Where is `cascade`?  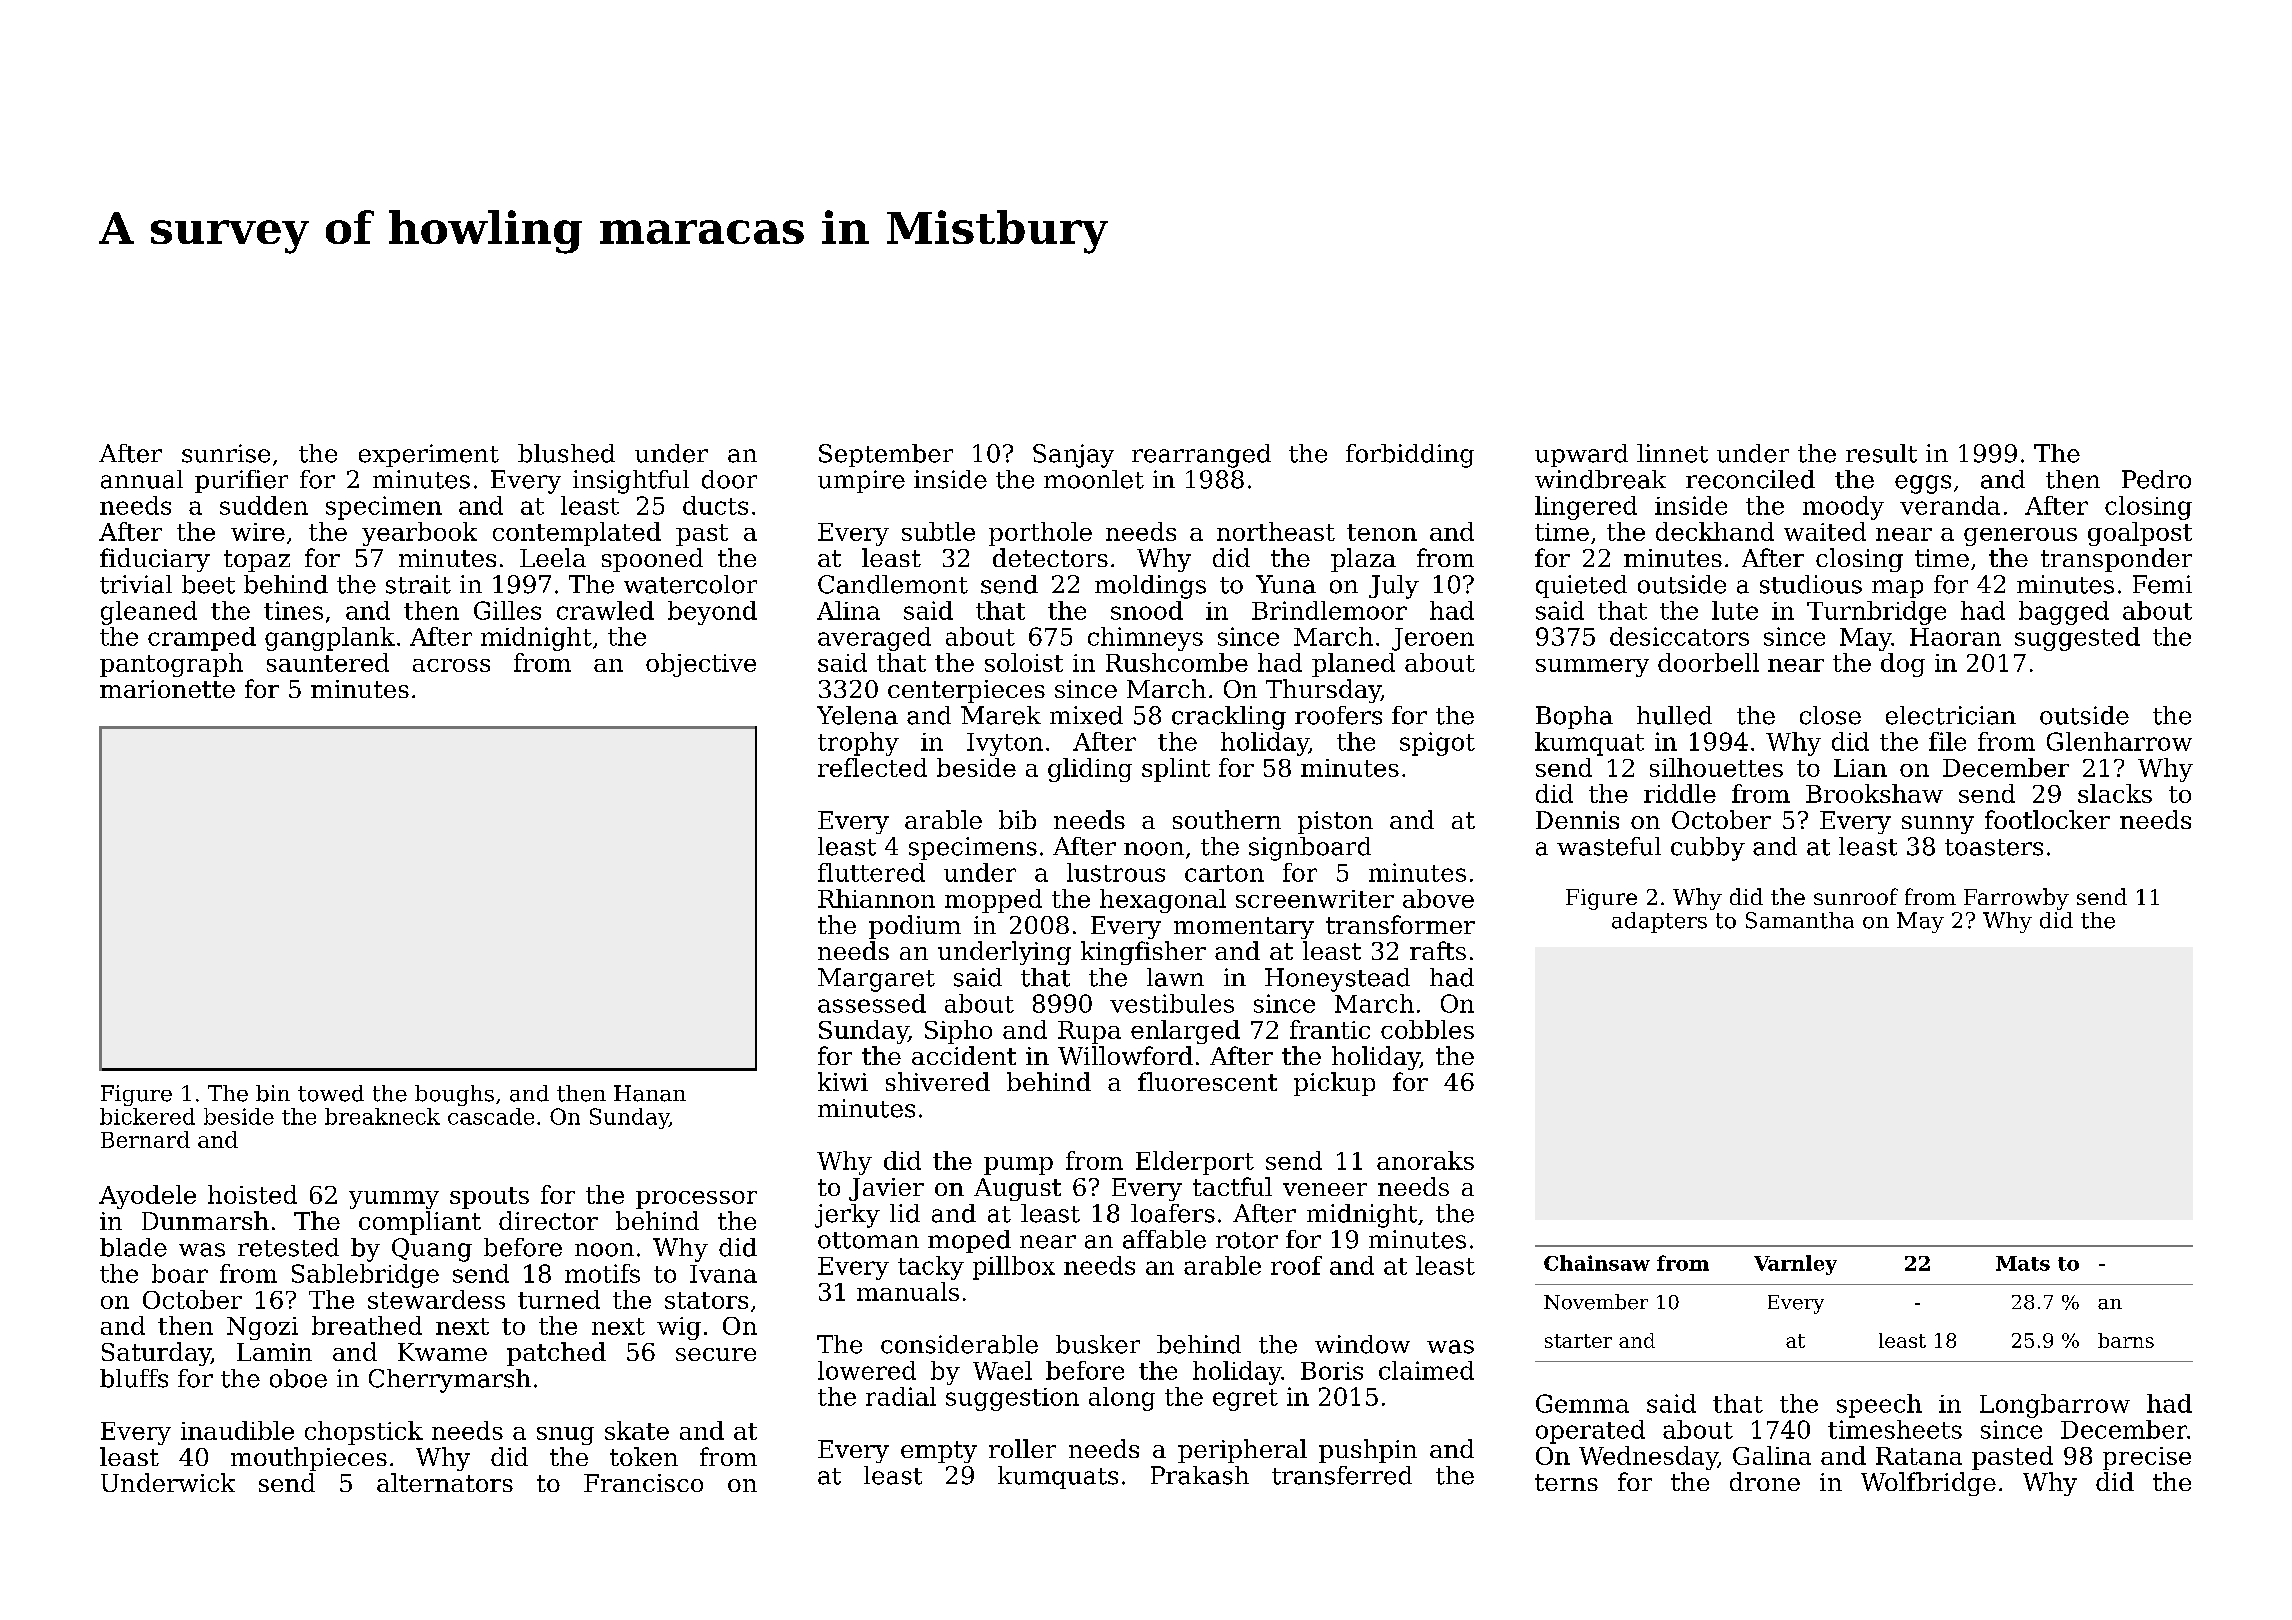 cascade is located at coordinates (491, 1116).
